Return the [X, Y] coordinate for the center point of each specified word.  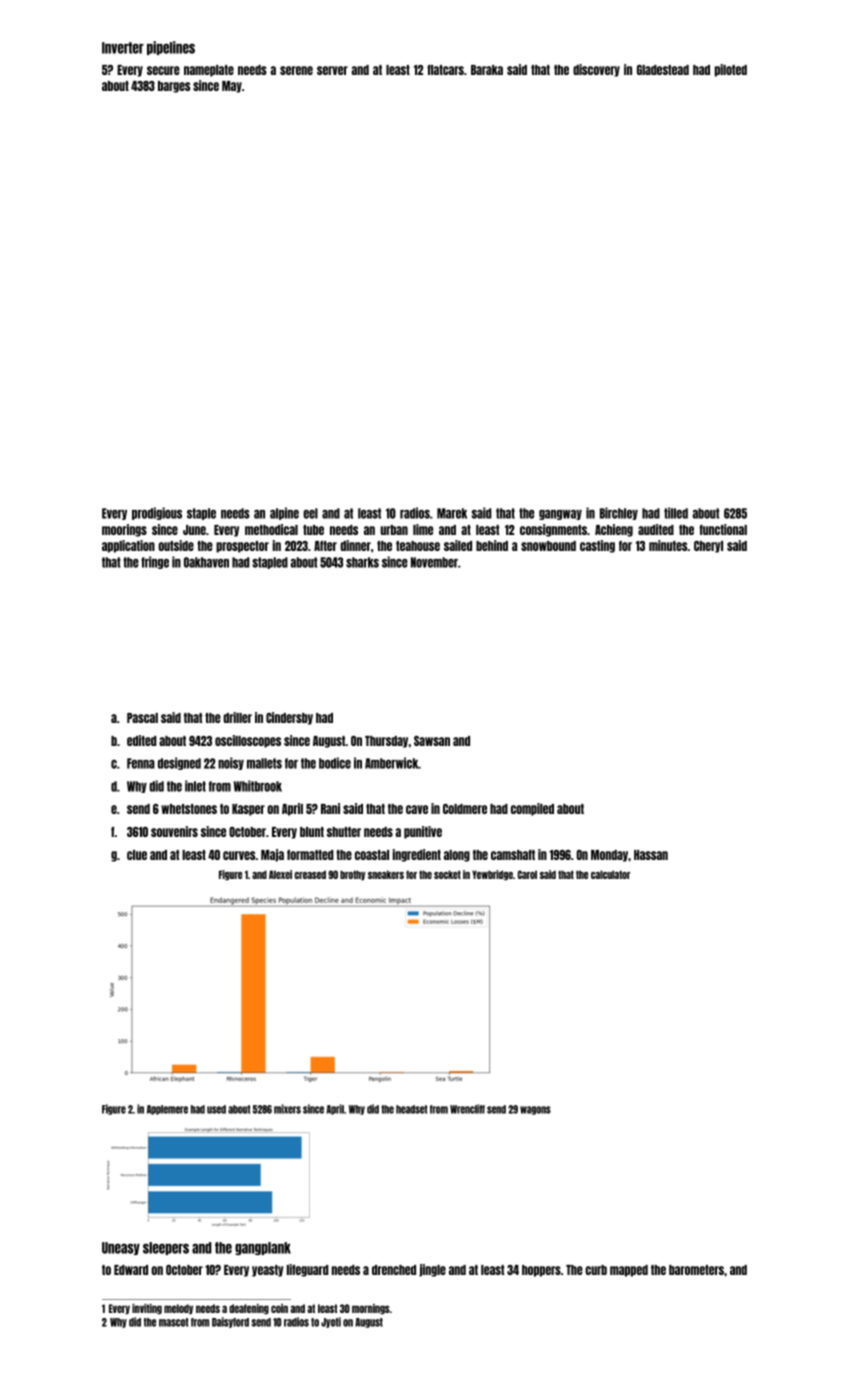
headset [411, 1109]
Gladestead [663, 70]
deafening [249, 1309]
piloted [731, 70]
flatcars [445, 70]
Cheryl [708, 547]
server [332, 70]
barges [174, 87]
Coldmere [465, 809]
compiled [532, 809]
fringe [155, 562]
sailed [458, 545]
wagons [535, 1110]
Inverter [123, 48]
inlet [195, 786]
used [216, 1109]
